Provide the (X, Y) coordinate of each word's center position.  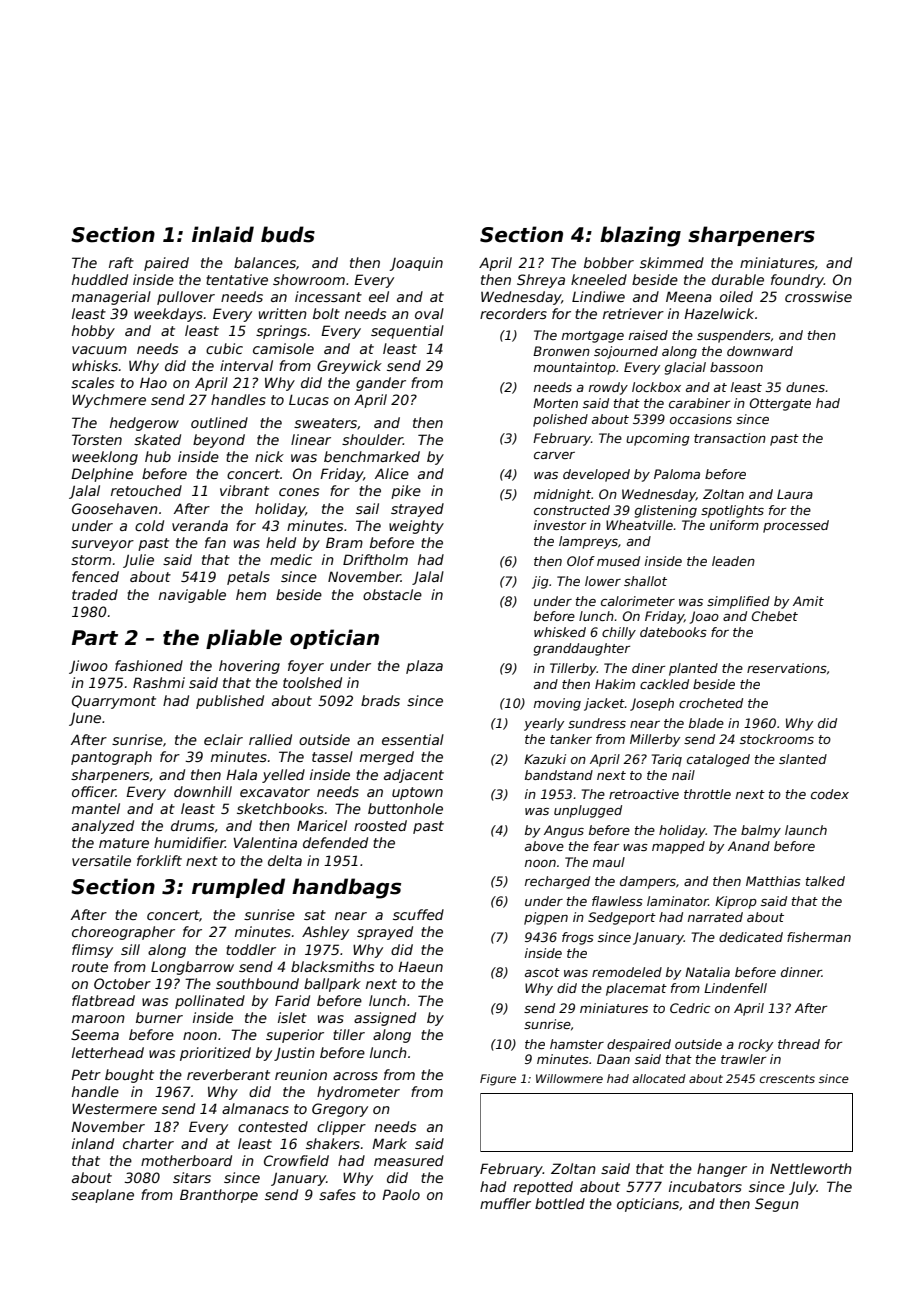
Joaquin (416, 264)
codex (830, 794)
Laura (795, 494)
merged (387, 758)
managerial (111, 298)
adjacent (414, 776)
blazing (640, 236)
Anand (749, 846)
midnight (562, 495)
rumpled (238, 888)
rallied (270, 739)
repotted (543, 1188)
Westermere (114, 1108)
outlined (219, 422)
